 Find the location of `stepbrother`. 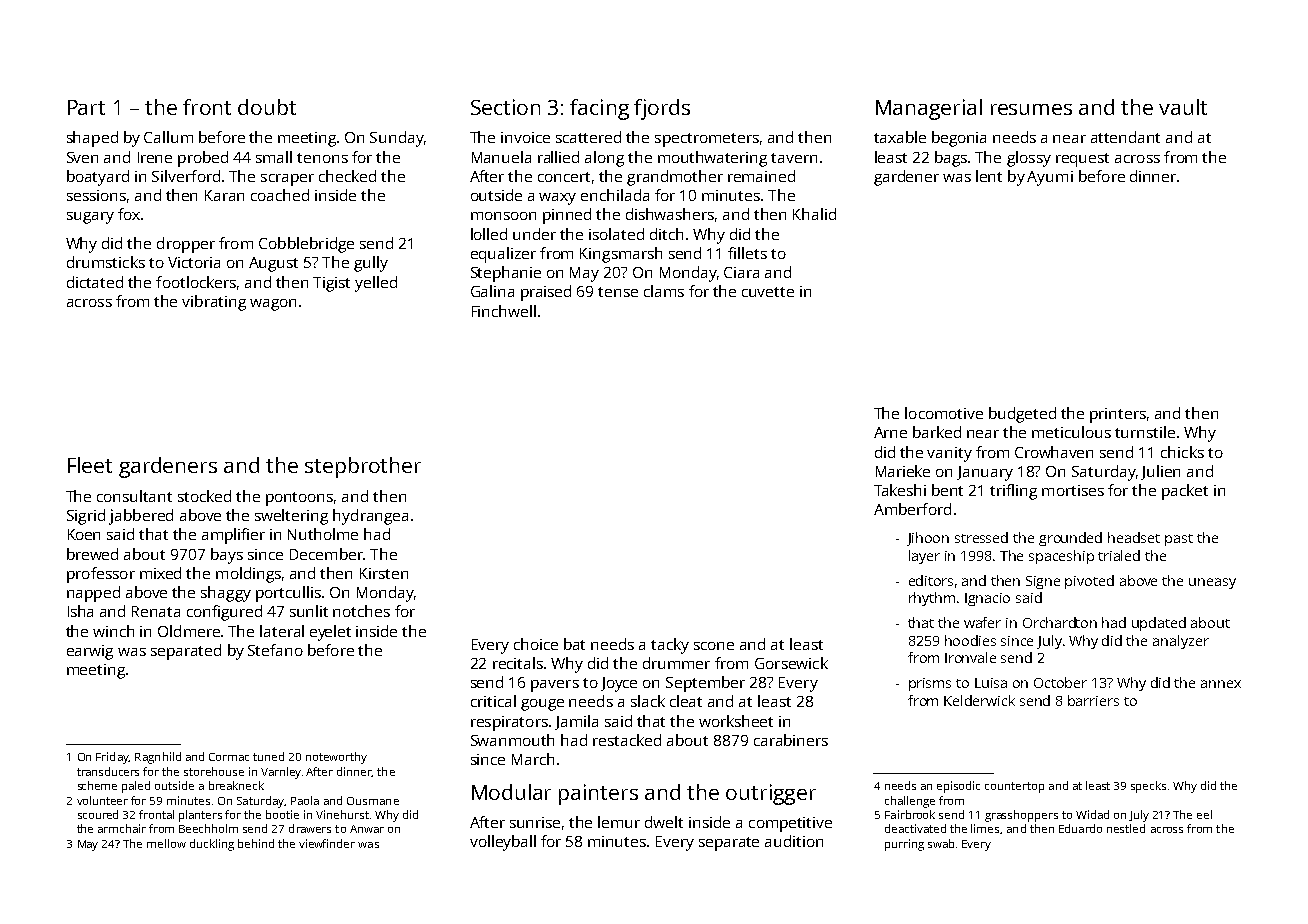

stepbrother is located at coordinates (363, 467).
